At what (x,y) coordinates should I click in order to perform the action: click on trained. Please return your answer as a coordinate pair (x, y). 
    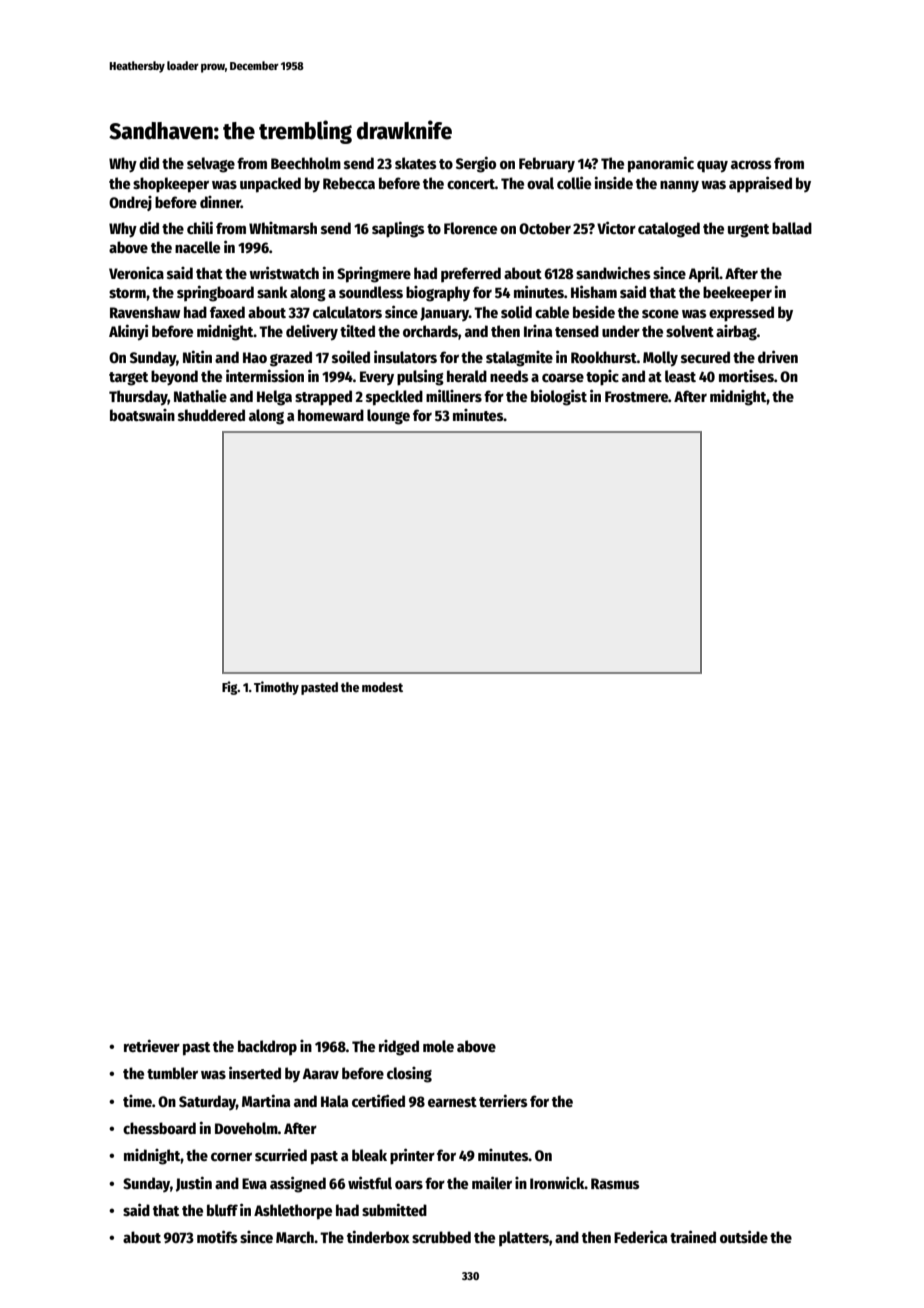
    Looking at the image, I should click on (693, 1236).
